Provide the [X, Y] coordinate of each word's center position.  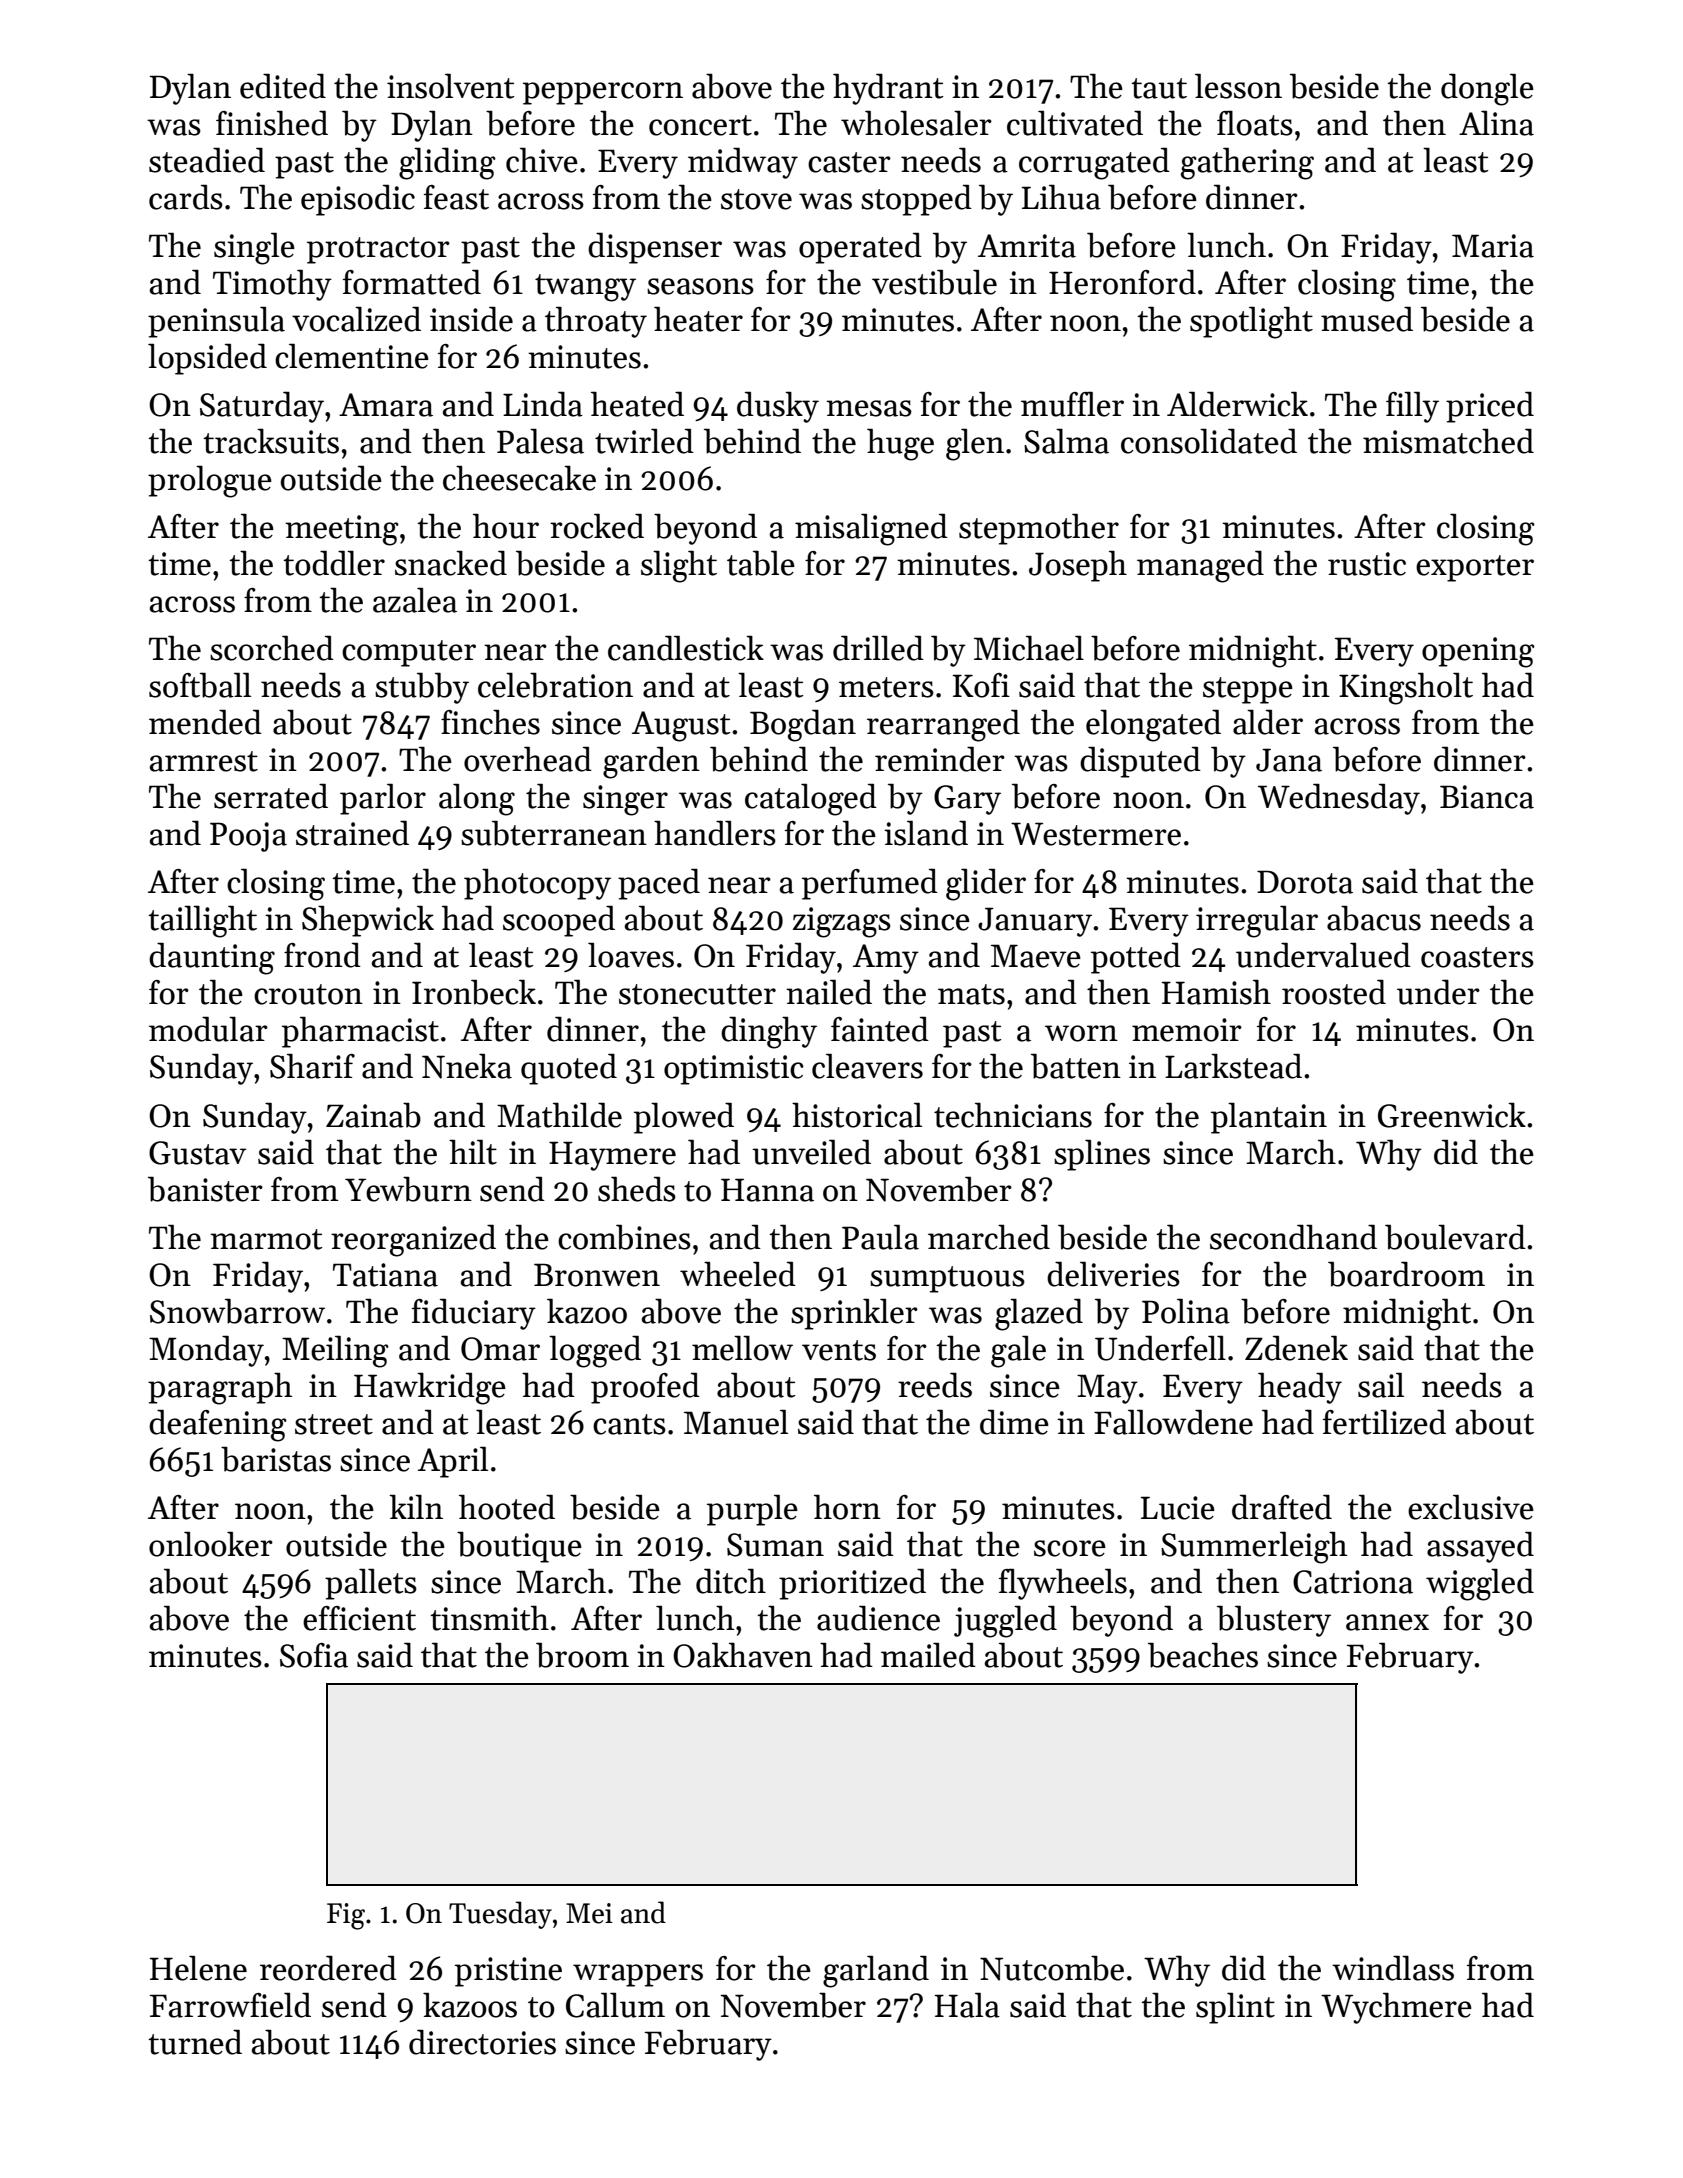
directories [482, 2042]
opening [1478, 652]
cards [186, 197]
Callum [615, 2005]
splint [1235, 2008]
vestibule [934, 282]
